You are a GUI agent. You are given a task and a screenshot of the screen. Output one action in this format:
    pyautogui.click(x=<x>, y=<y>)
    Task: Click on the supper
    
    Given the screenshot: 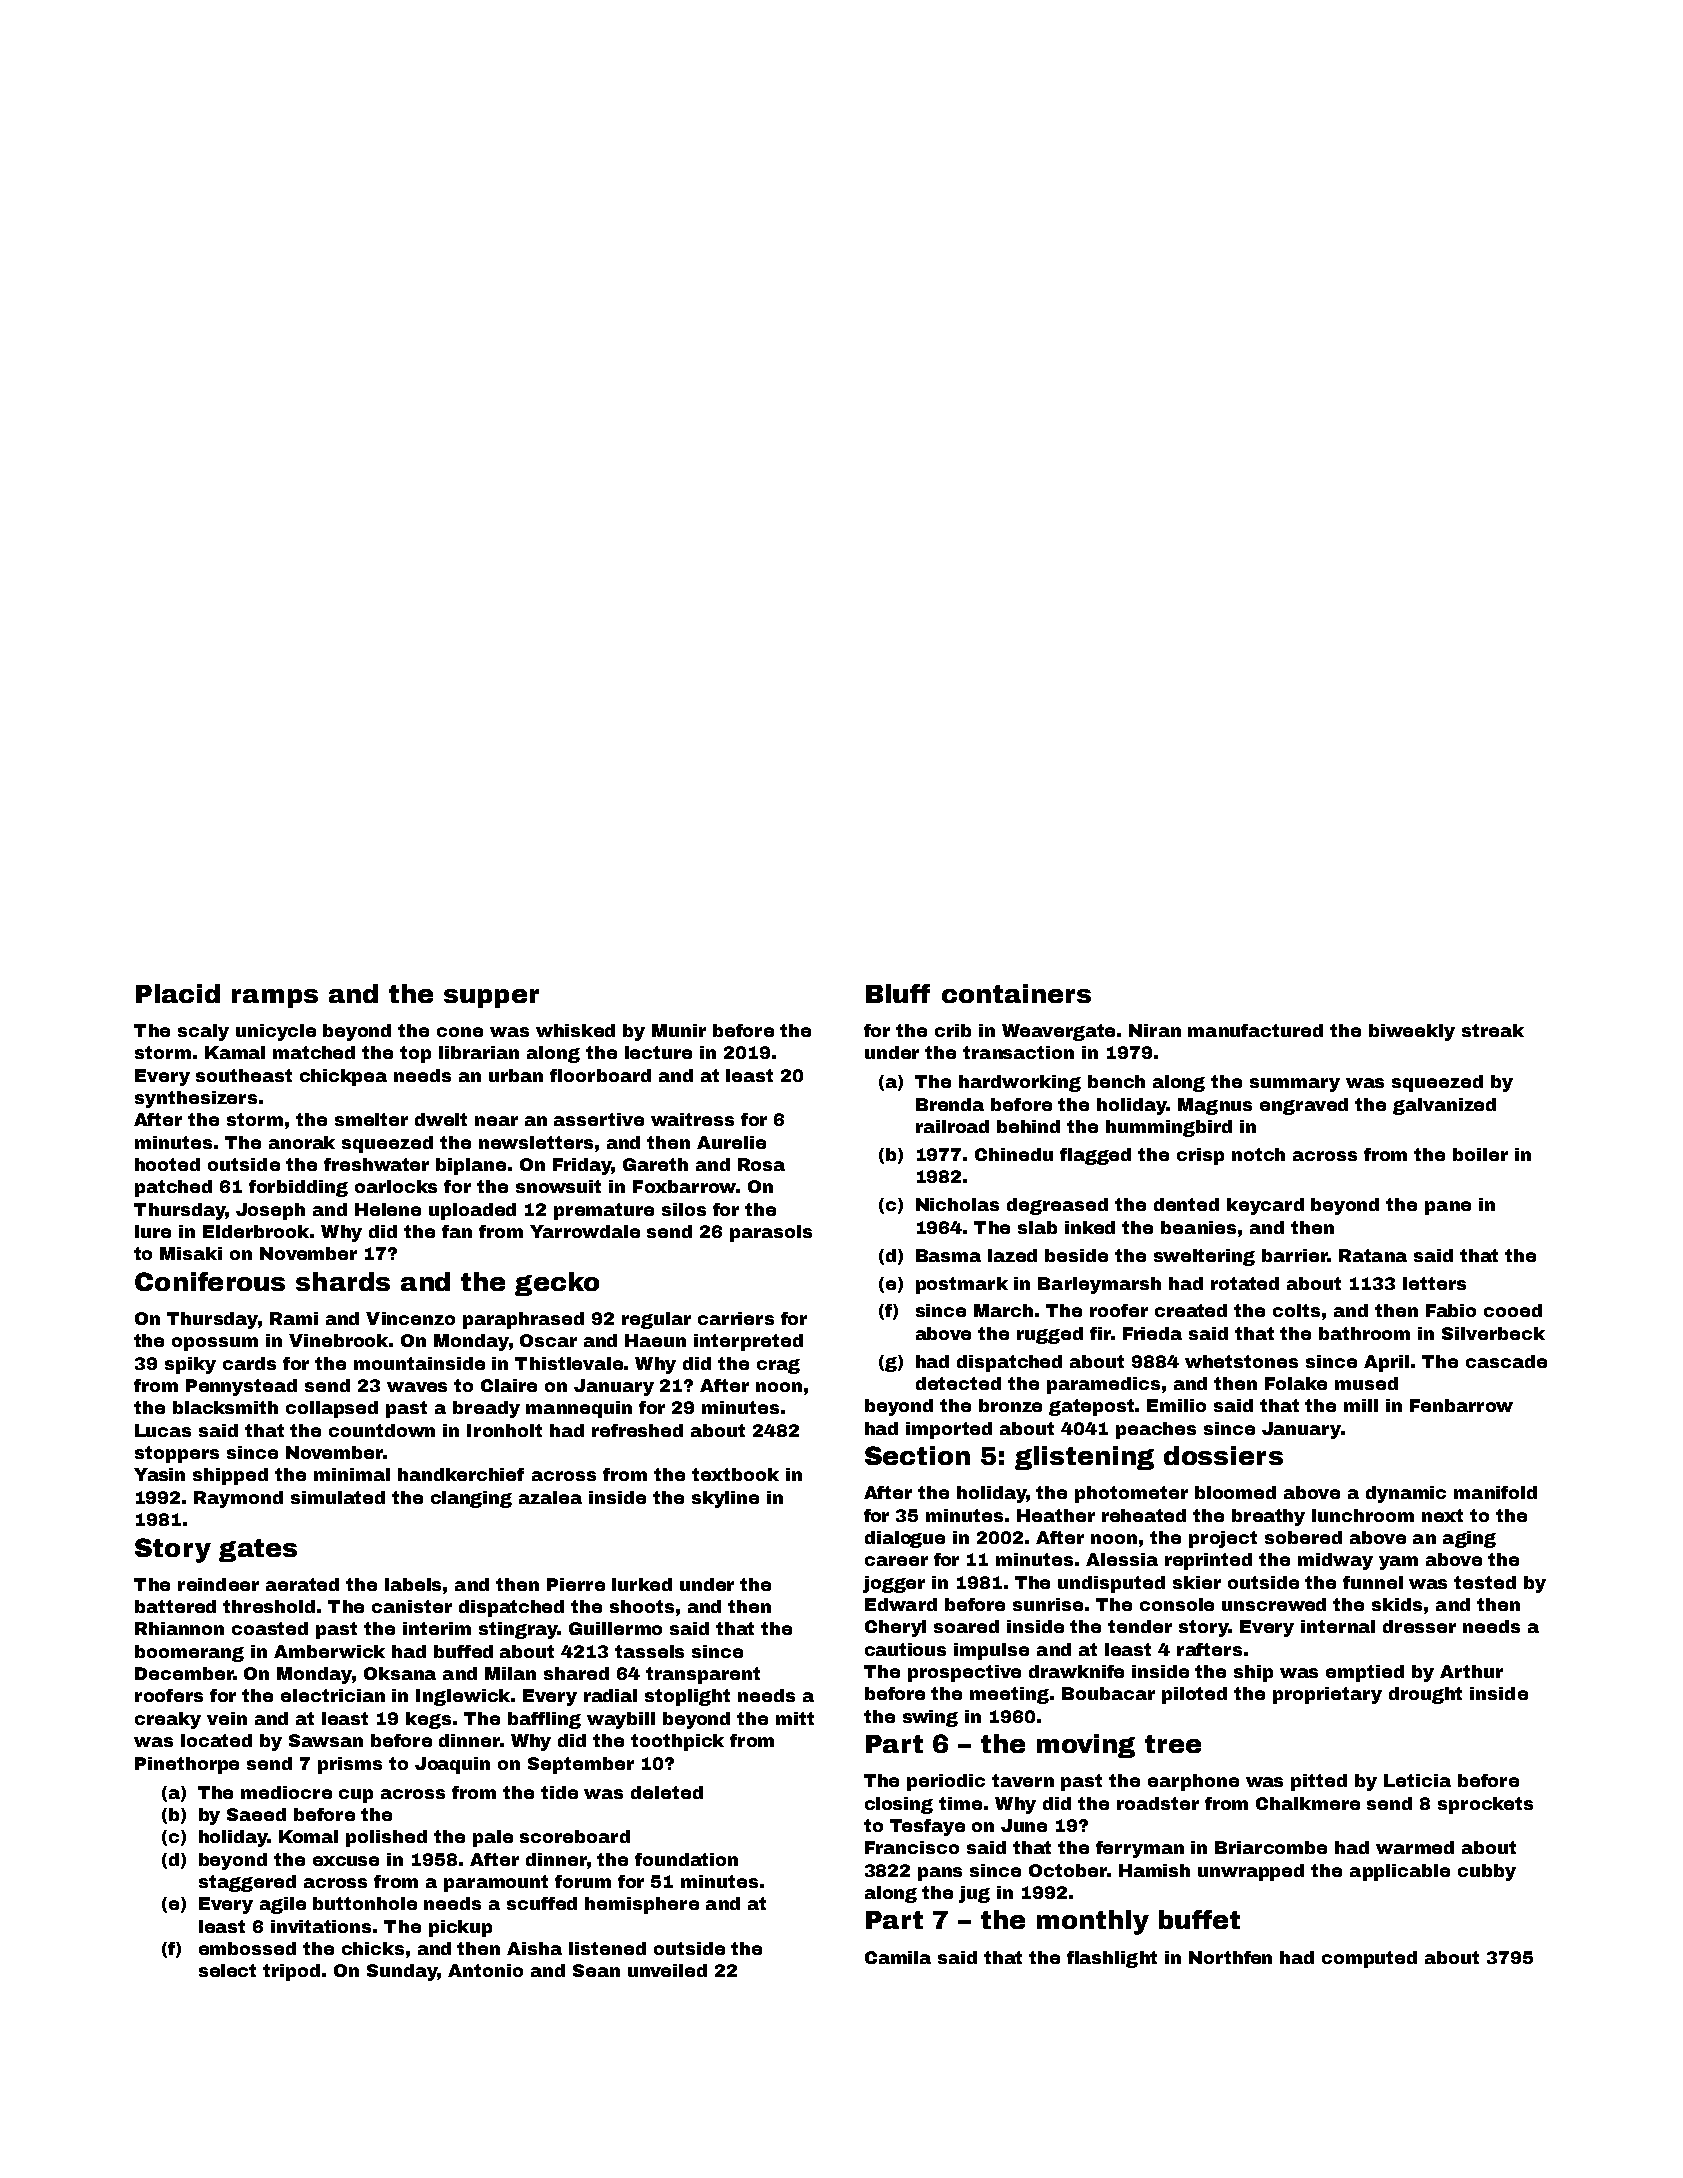 What is the action you would take?
    pyautogui.click(x=491, y=998)
